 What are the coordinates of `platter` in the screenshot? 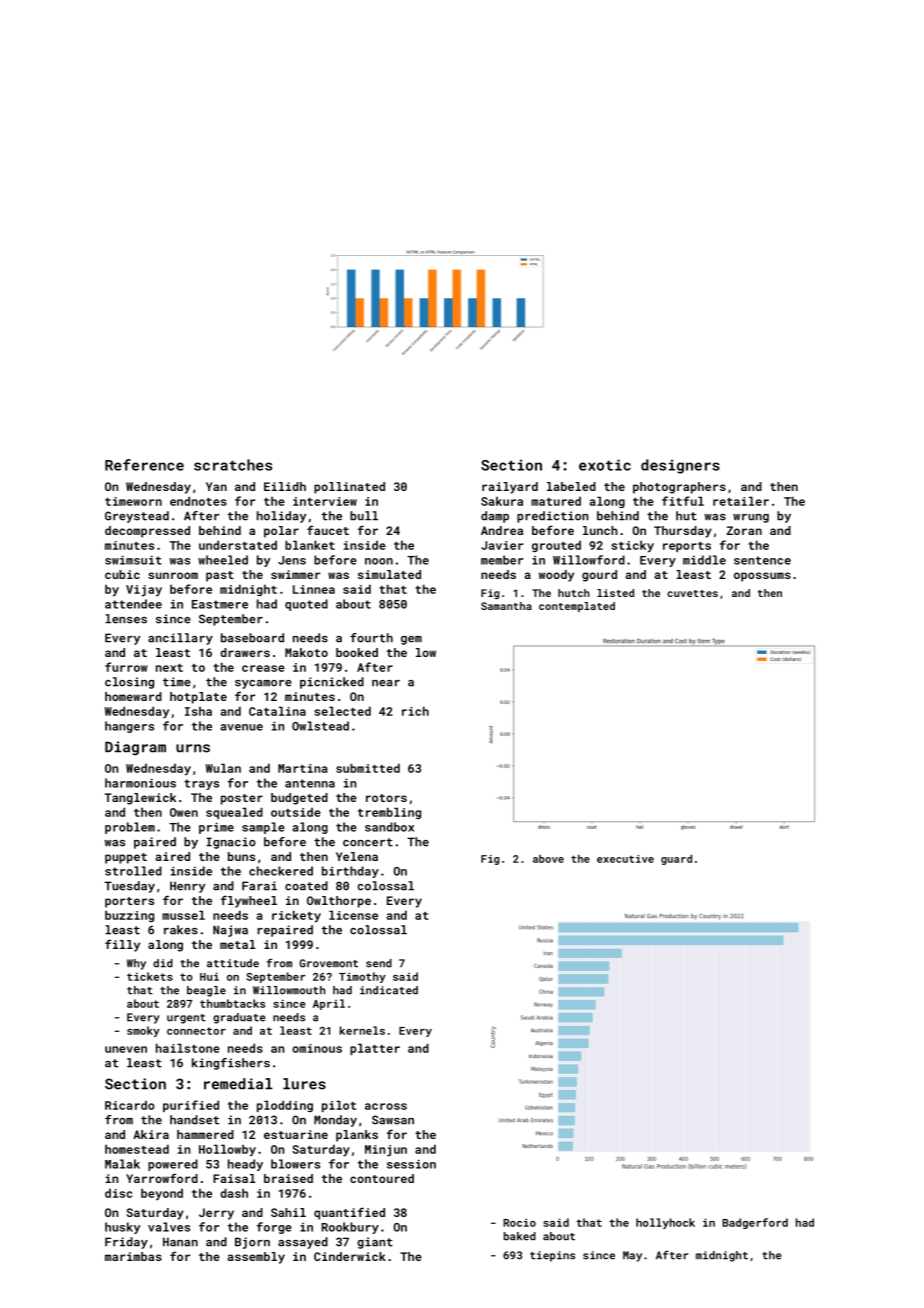 It's located at (375, 1049).
